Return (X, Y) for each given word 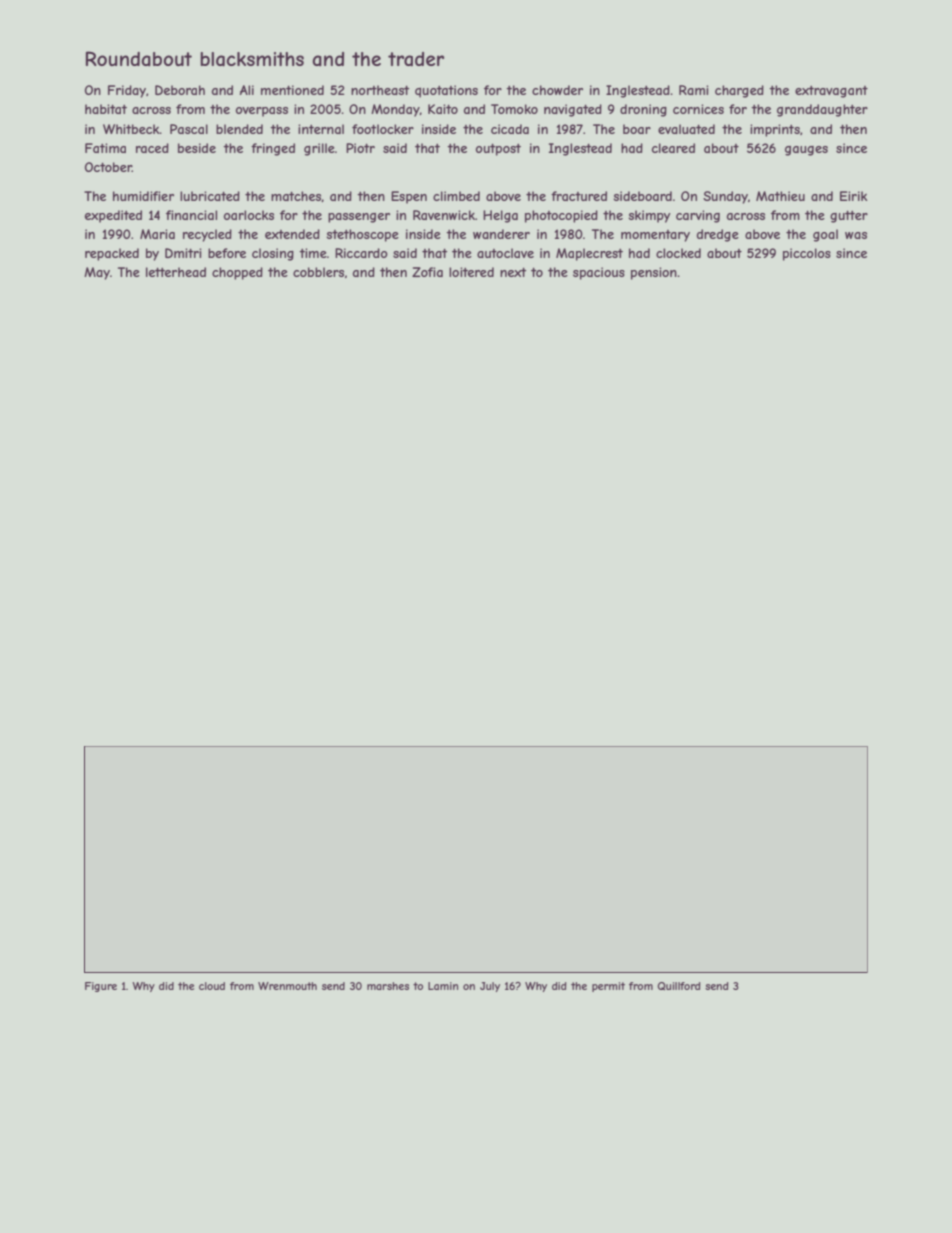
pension (654, 273)
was (856, 235)
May (97, 273)
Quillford (678, 986)
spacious (599, 273)
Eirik (853, 196)
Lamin (443, 986)
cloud (212, 986)
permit (608, 987)
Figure (101, 987)
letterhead (176, 272)
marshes (388, 986)
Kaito (443, 109)
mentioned (292, 90)
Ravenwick (444, 215)
